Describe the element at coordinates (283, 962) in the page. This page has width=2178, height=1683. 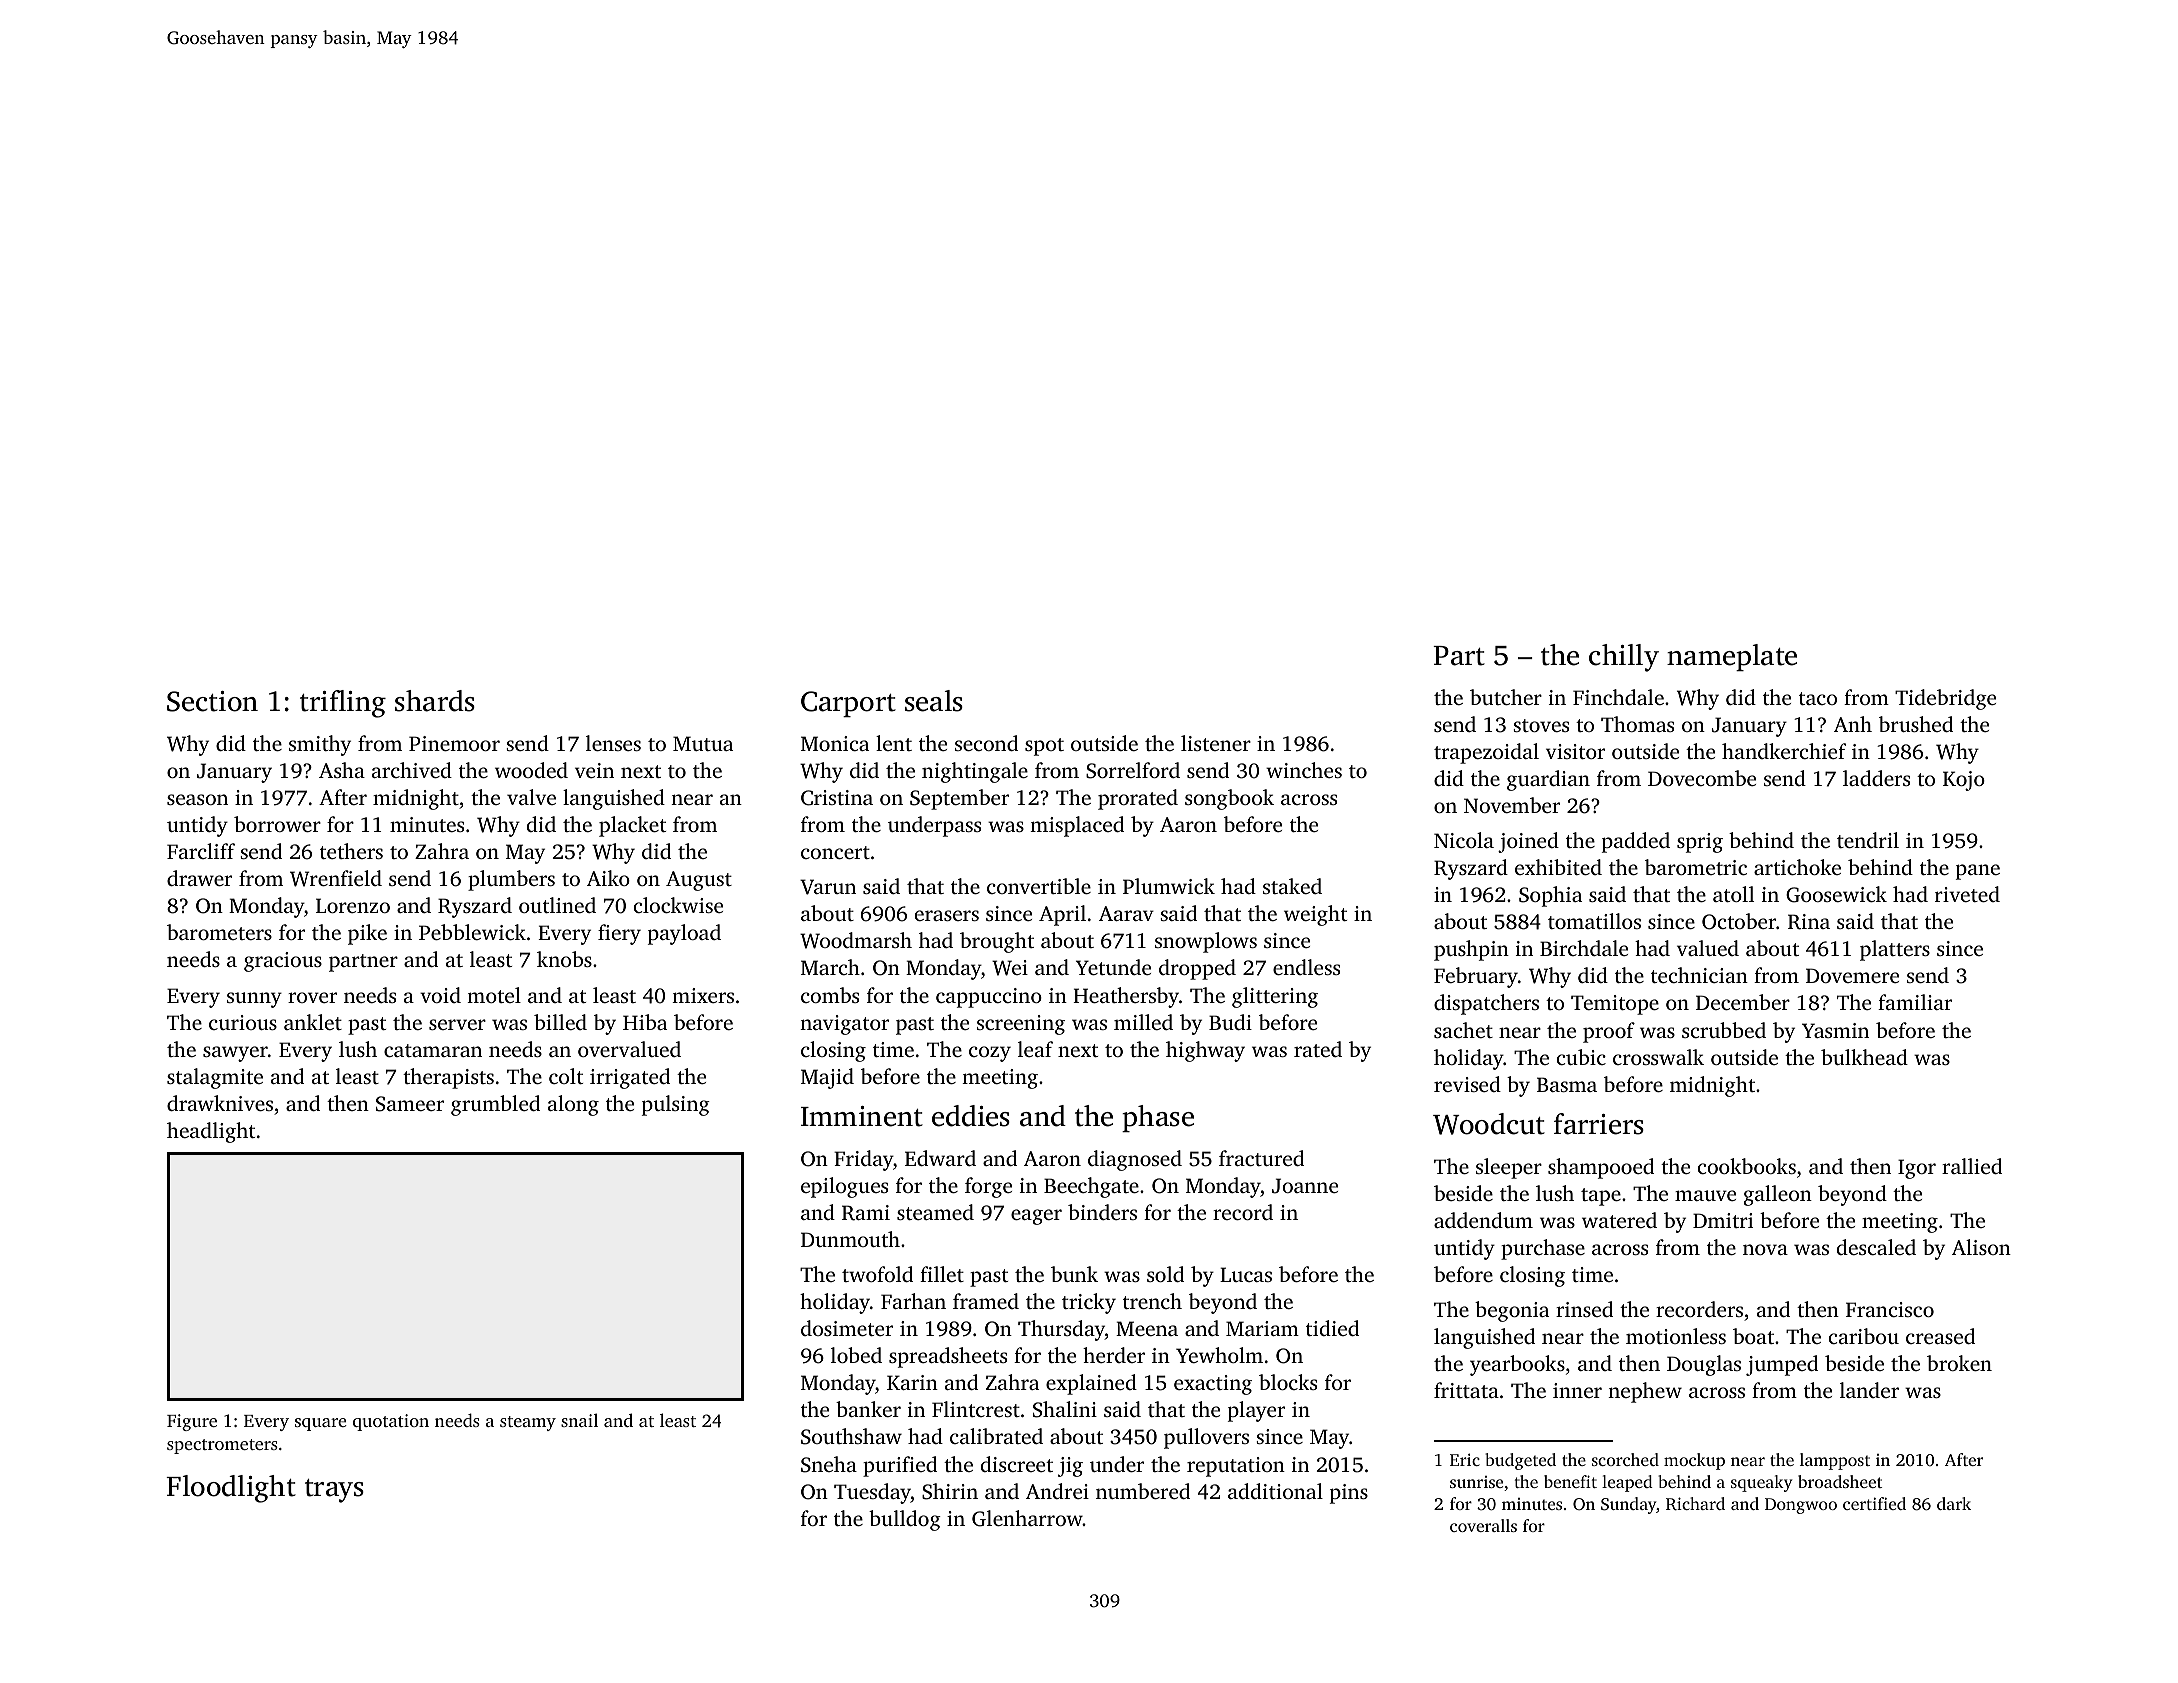
I see `gracious` at that location.
